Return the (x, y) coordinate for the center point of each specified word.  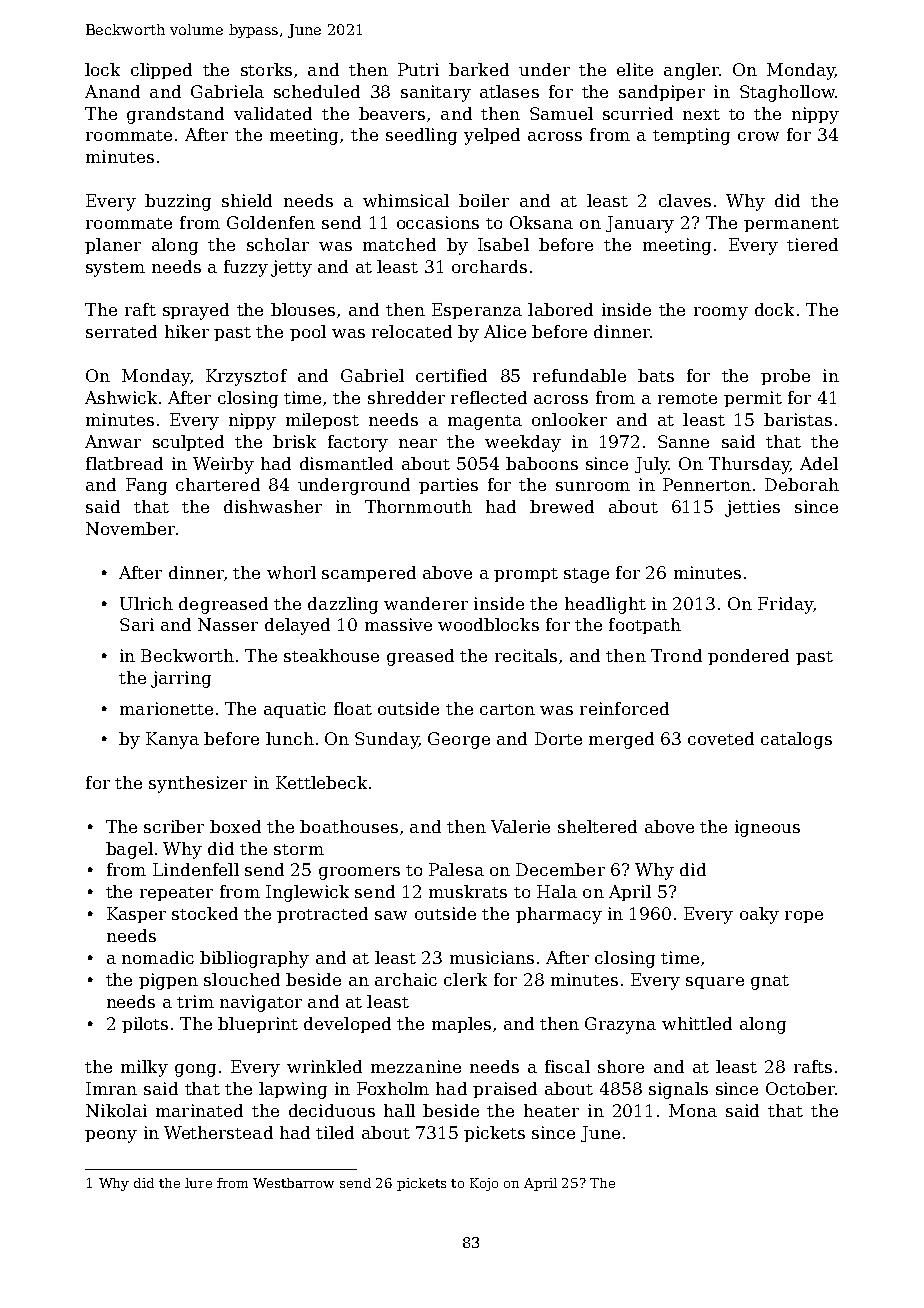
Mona (693, 1110)
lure (198, 1183)
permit (753, 399)
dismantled (346, 463)
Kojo (484, 1184)
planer (113, 246)
